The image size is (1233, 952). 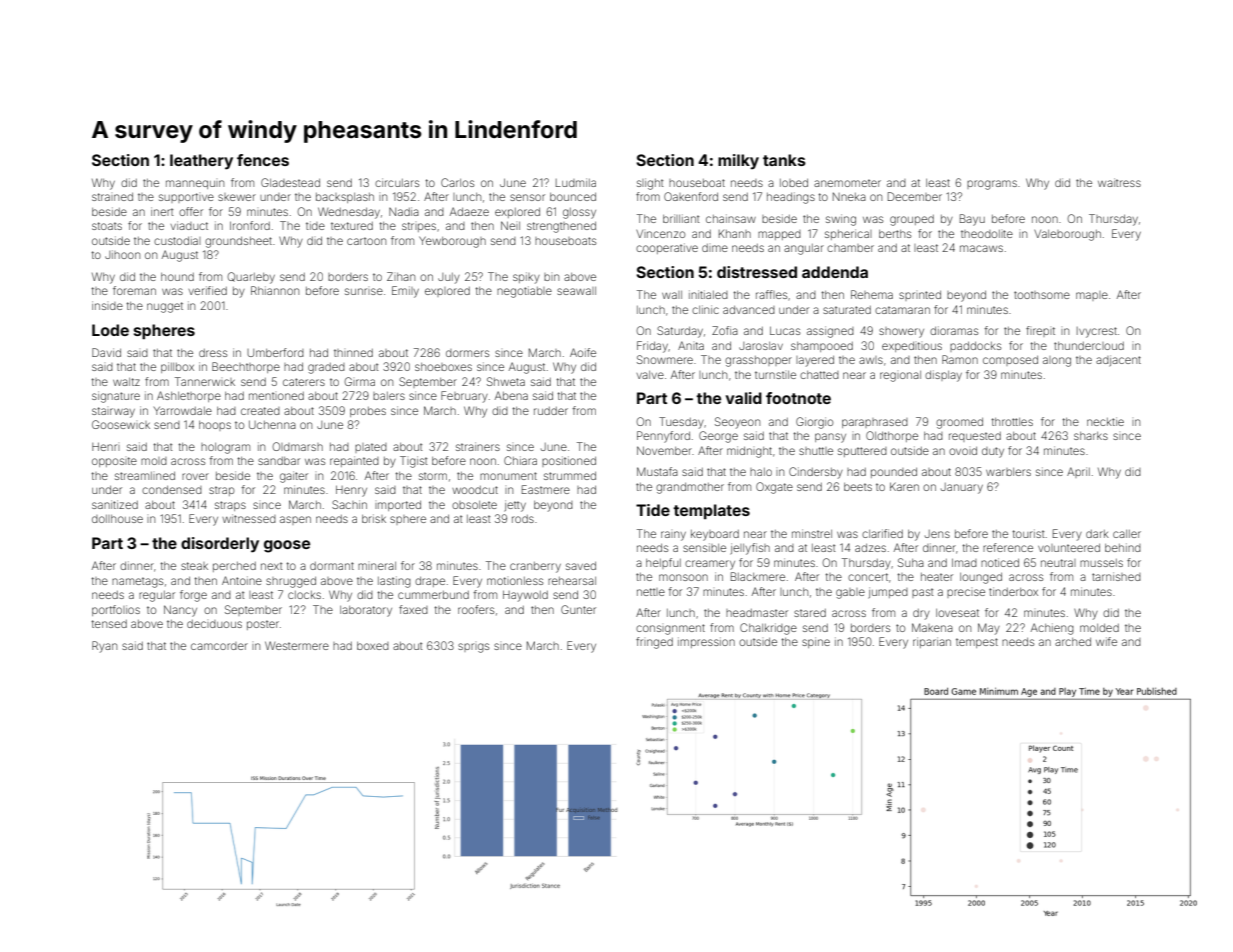 What do you see at coordinates (704, 547) in the screenshot?
I see `sensible` at bounding box center [704, 547].
